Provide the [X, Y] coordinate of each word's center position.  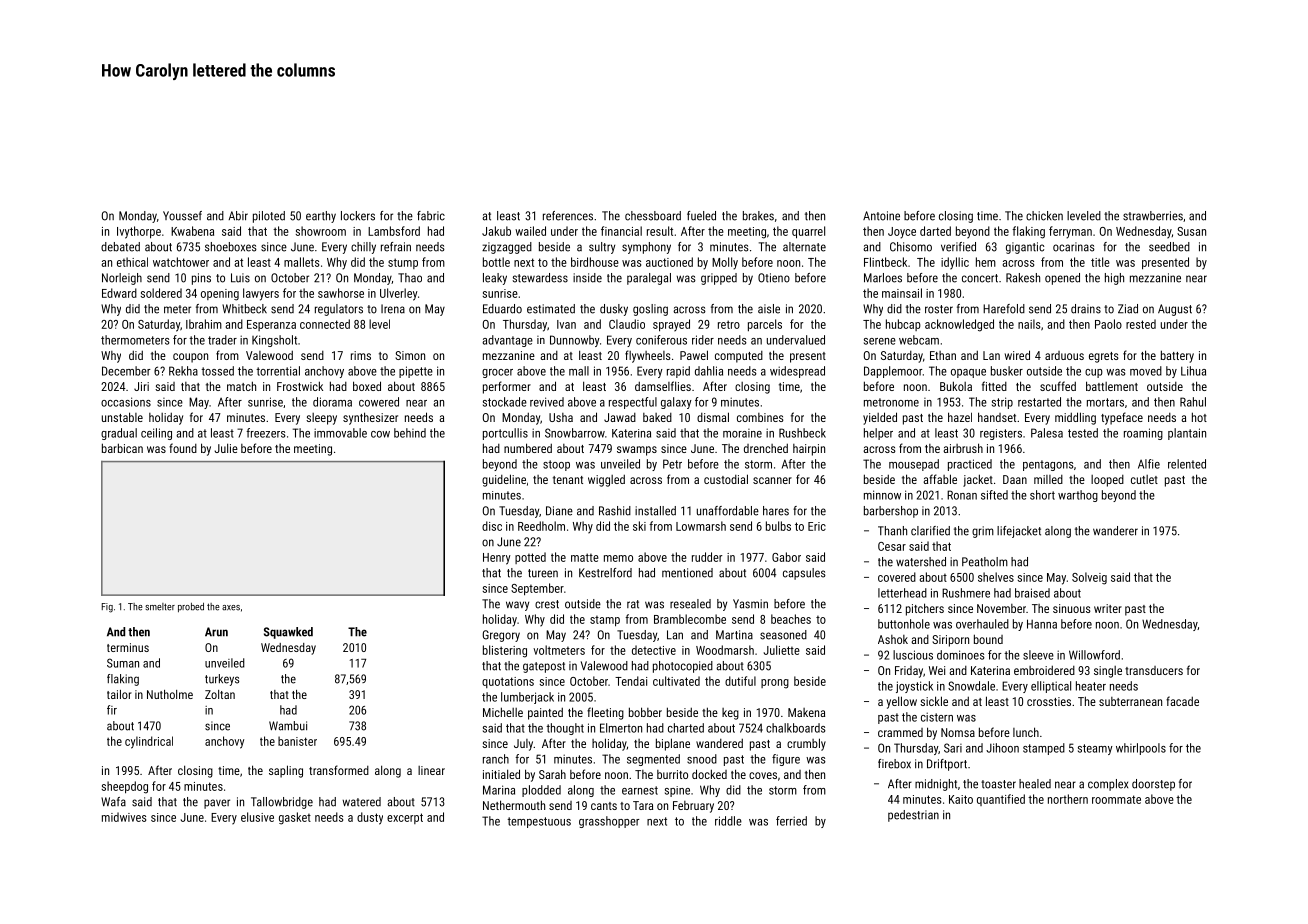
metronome [891, 402]
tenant [568, 480]
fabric [431, 216]
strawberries [1153, 216]
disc [492, 526]
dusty [370, 818]
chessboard [653, 216]
